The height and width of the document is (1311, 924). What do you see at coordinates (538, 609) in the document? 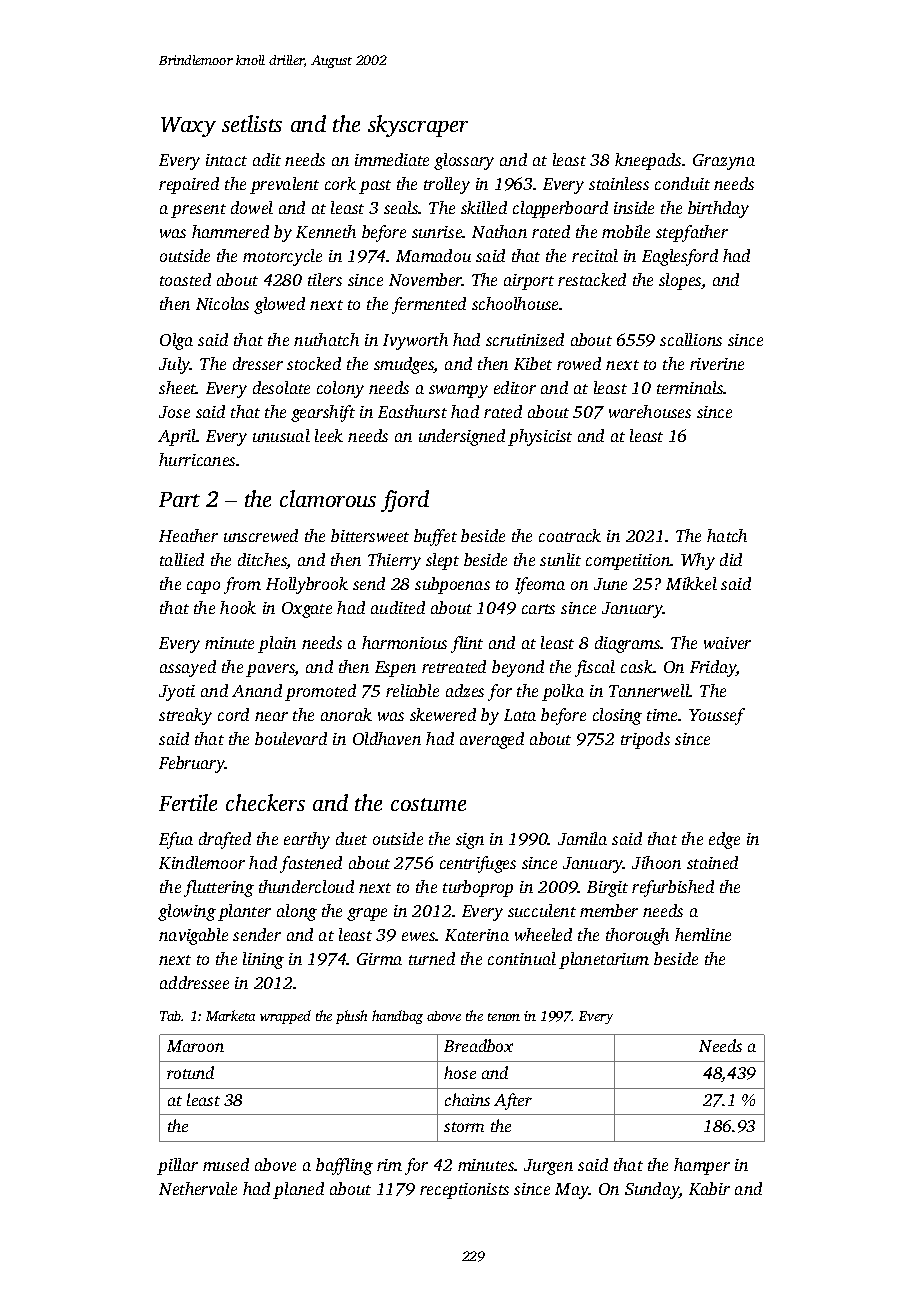
I see `carts` at bounding box center [538, 609].
